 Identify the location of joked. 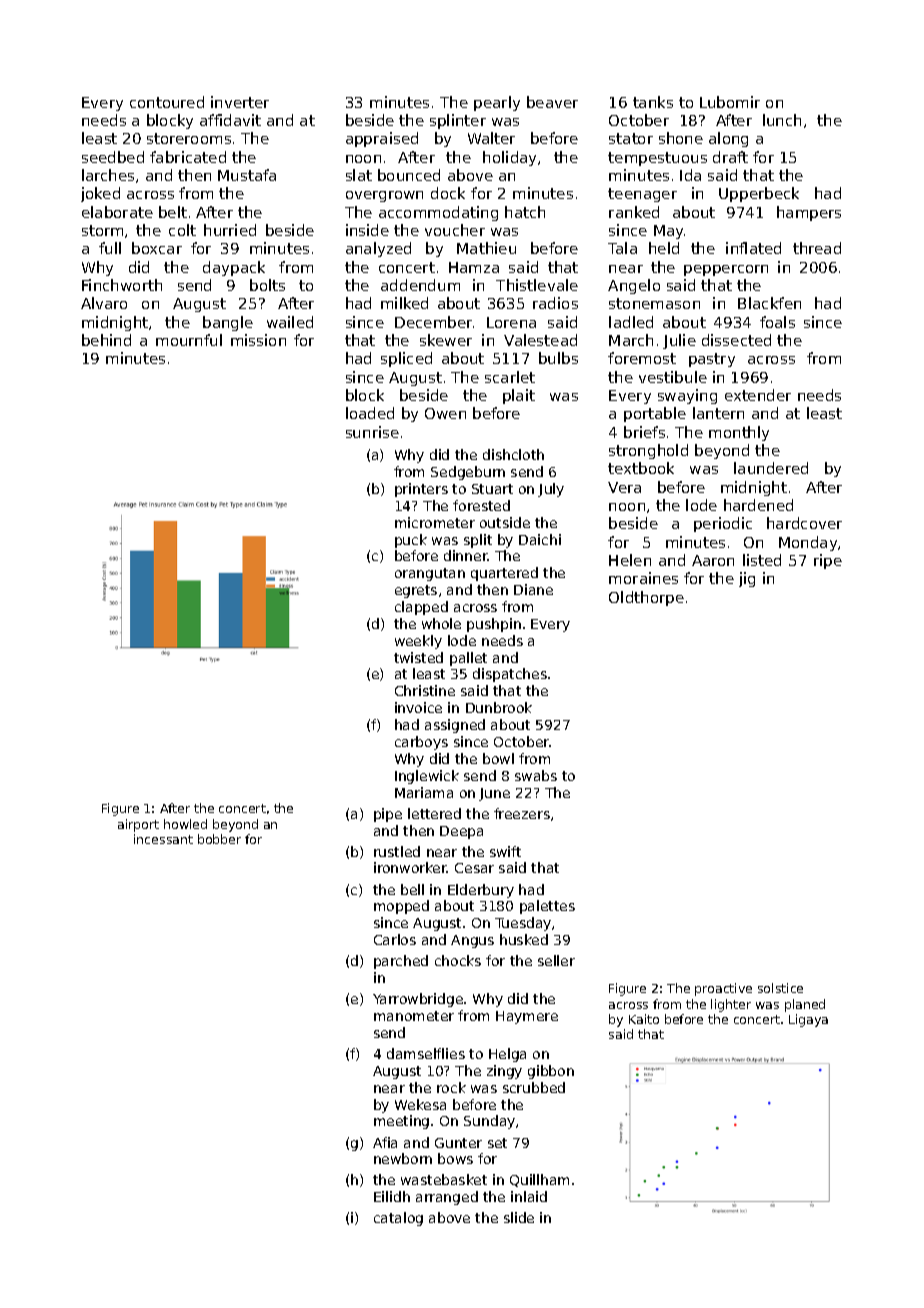
(100, 194).
